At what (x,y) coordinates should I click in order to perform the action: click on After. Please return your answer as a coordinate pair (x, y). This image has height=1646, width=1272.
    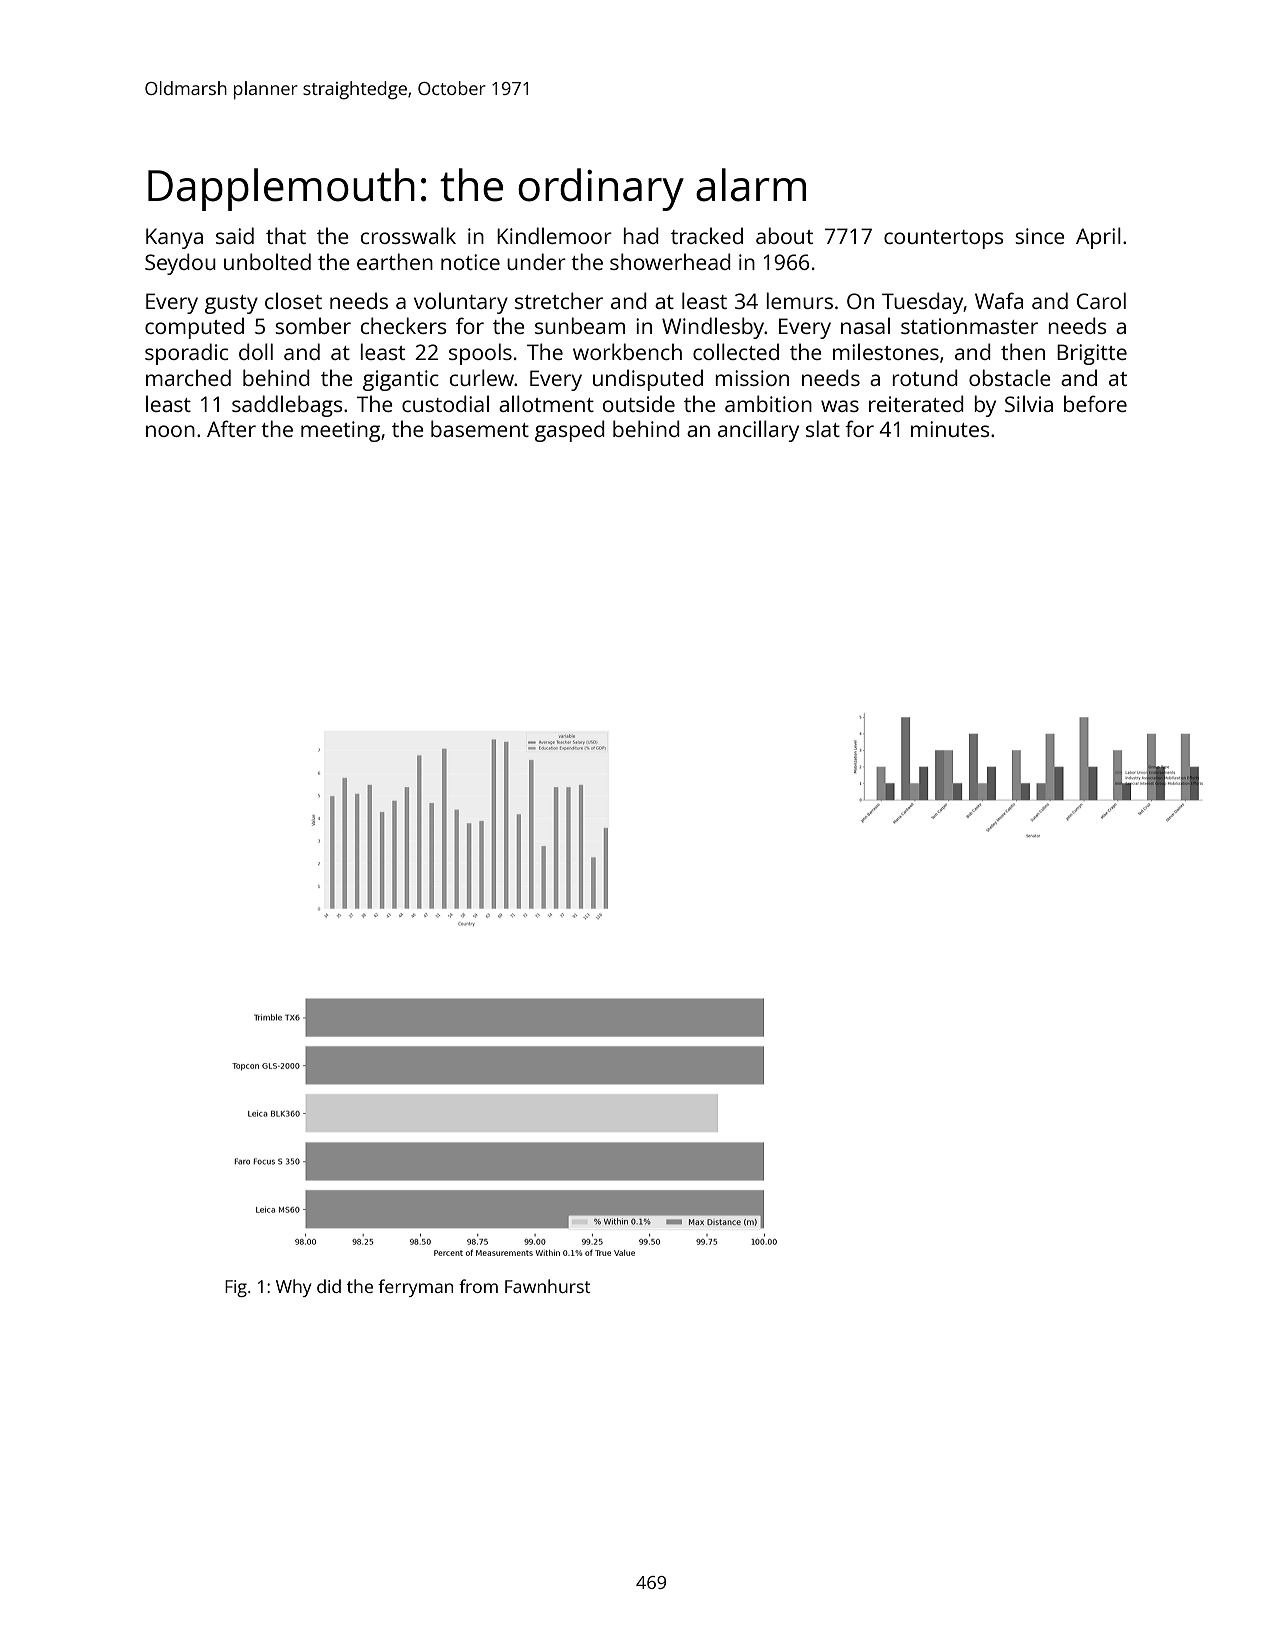
    Looking at the image, I should click on (231, 428).
